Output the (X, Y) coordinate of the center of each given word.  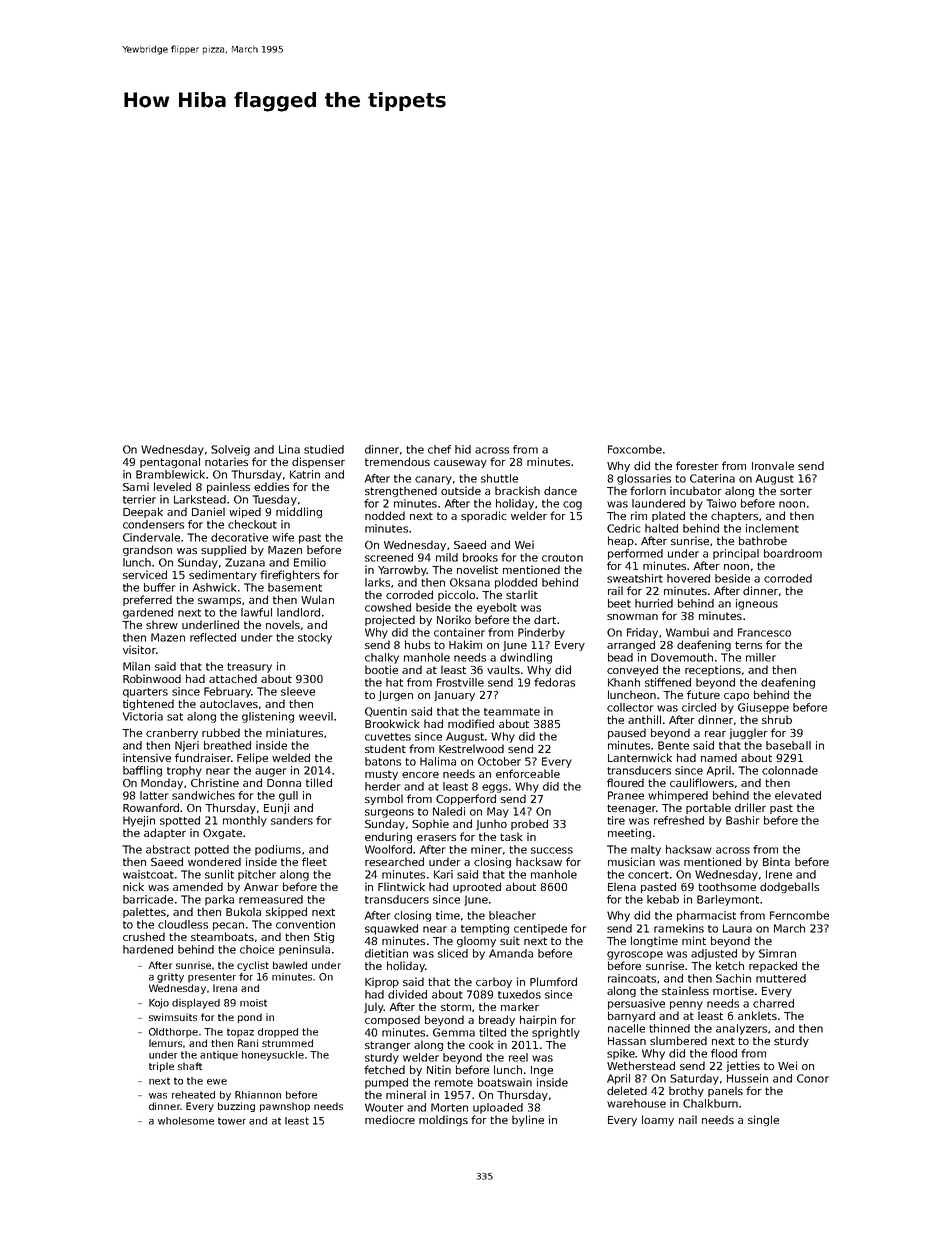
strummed (287, 1043)
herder (383, 786)
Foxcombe (635, 449)
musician (631, 861)
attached (233, 678)
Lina (289, 449)
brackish (517, 490)
